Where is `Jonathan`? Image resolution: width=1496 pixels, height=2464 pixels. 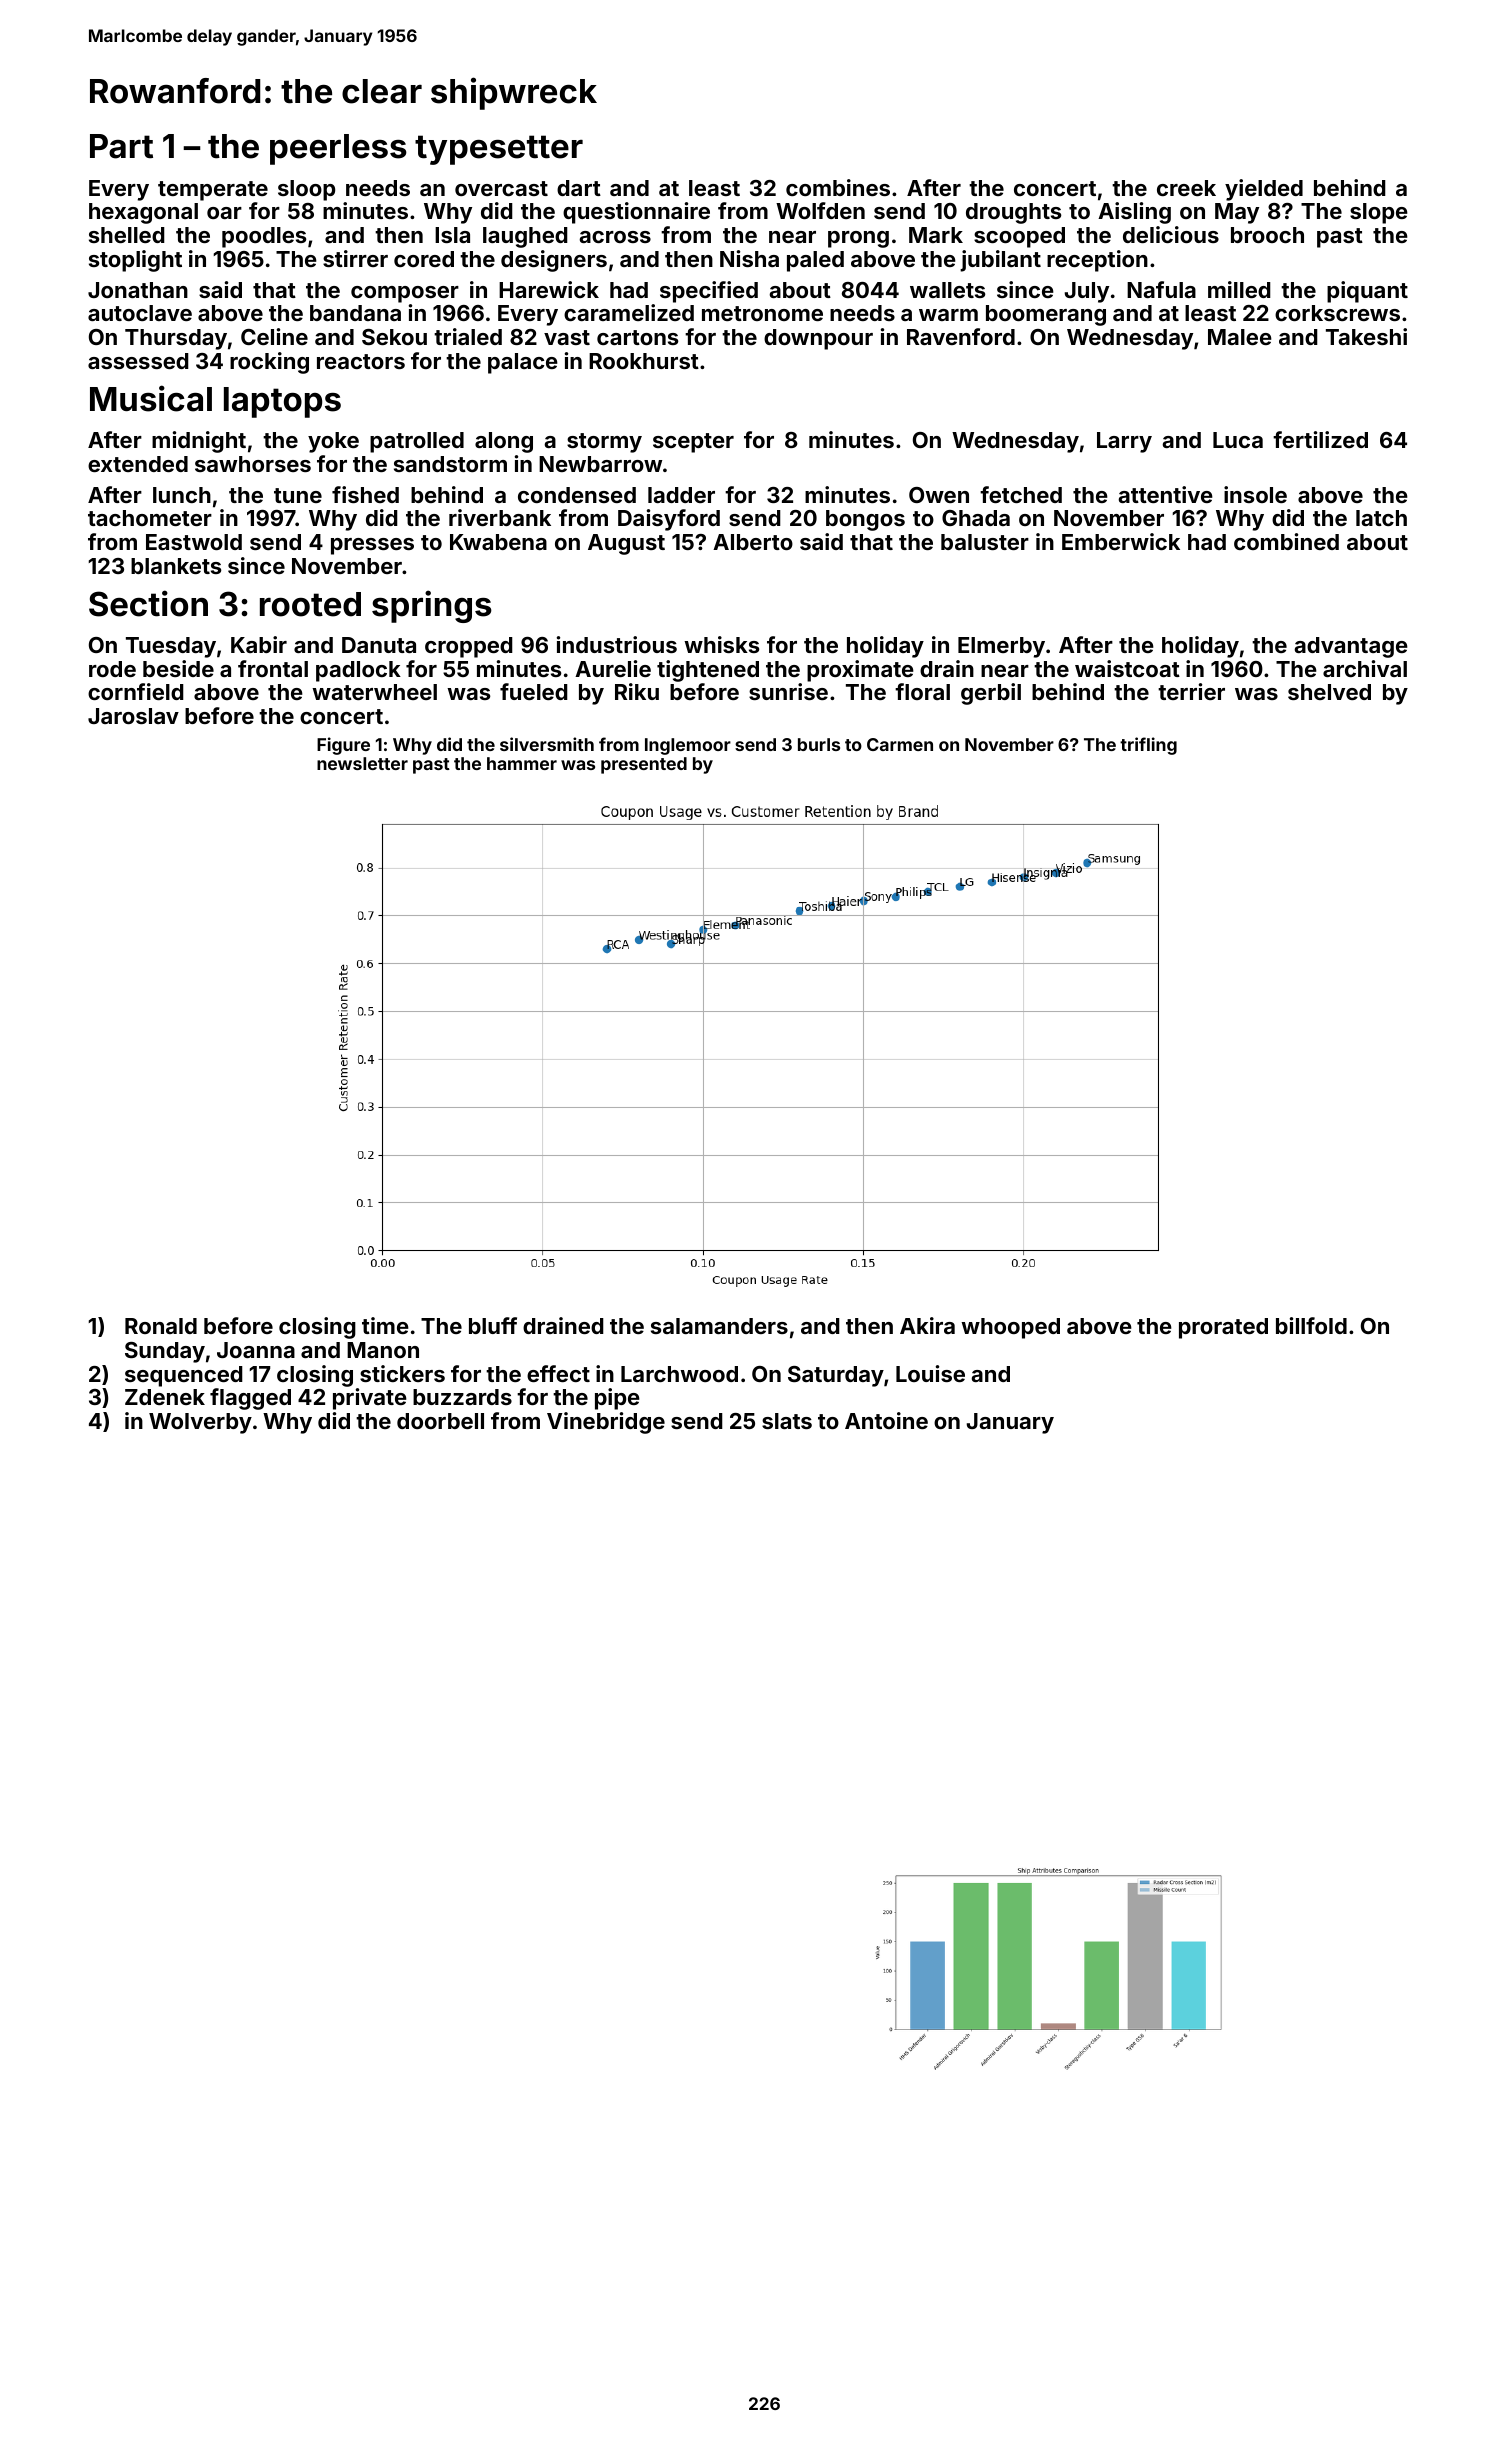 Jonathan is located at coordinates (138, 290).
